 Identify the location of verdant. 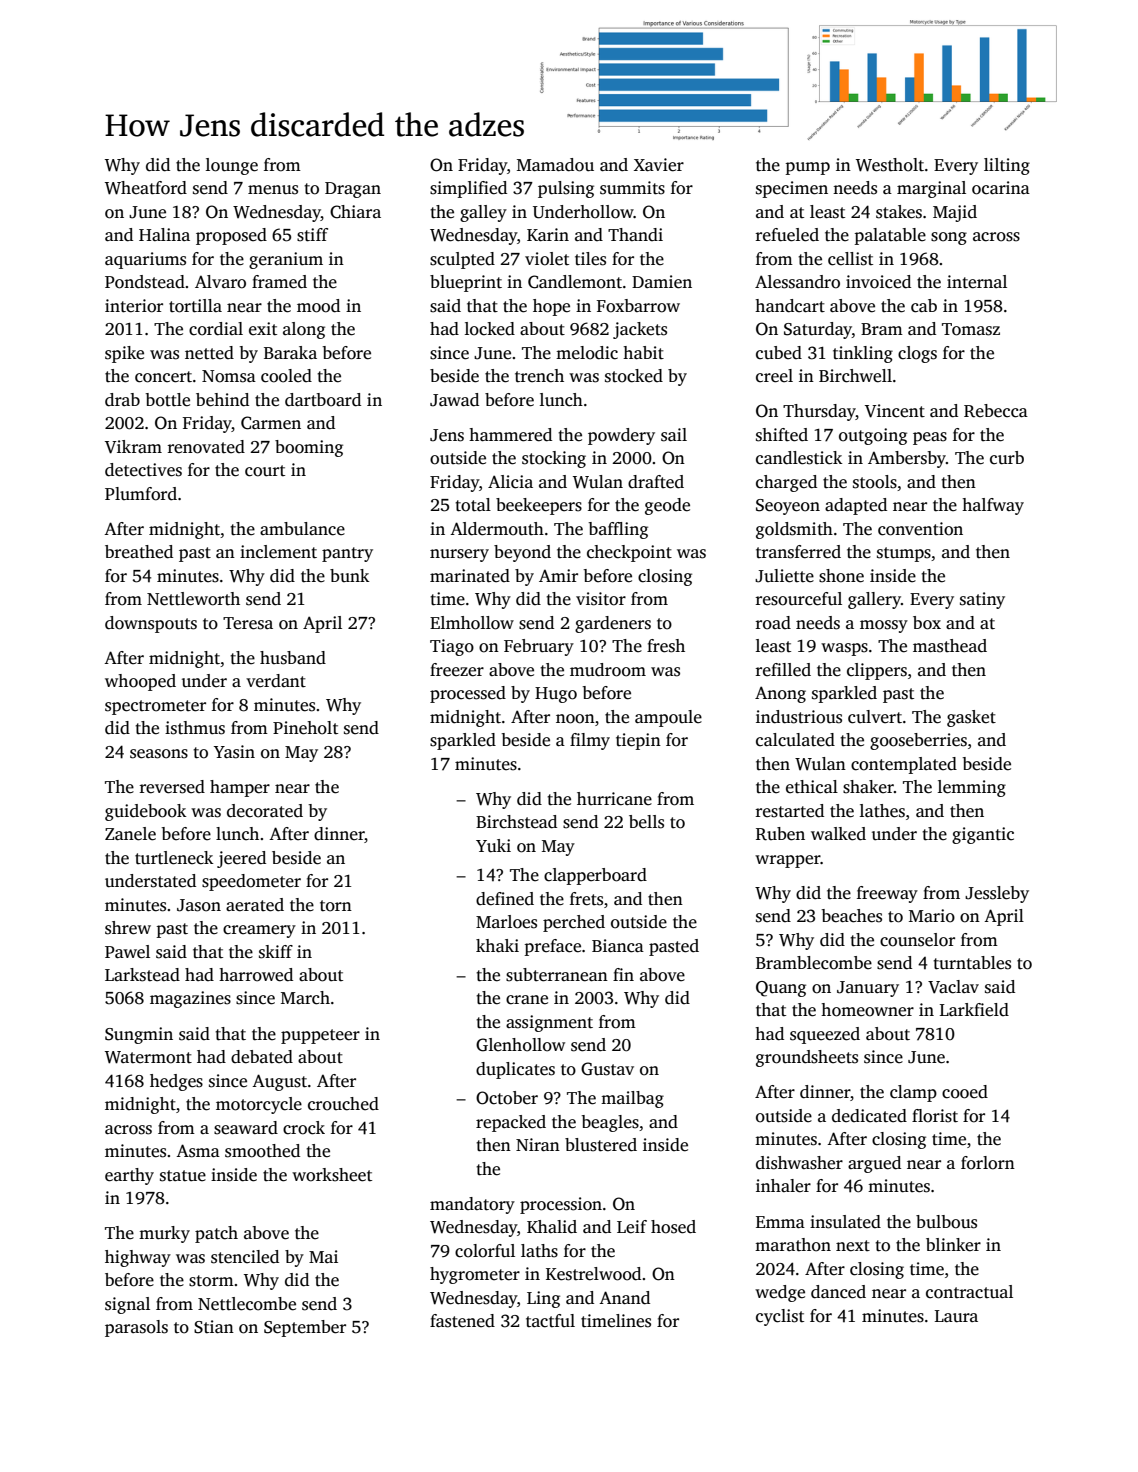
(276, 681).
